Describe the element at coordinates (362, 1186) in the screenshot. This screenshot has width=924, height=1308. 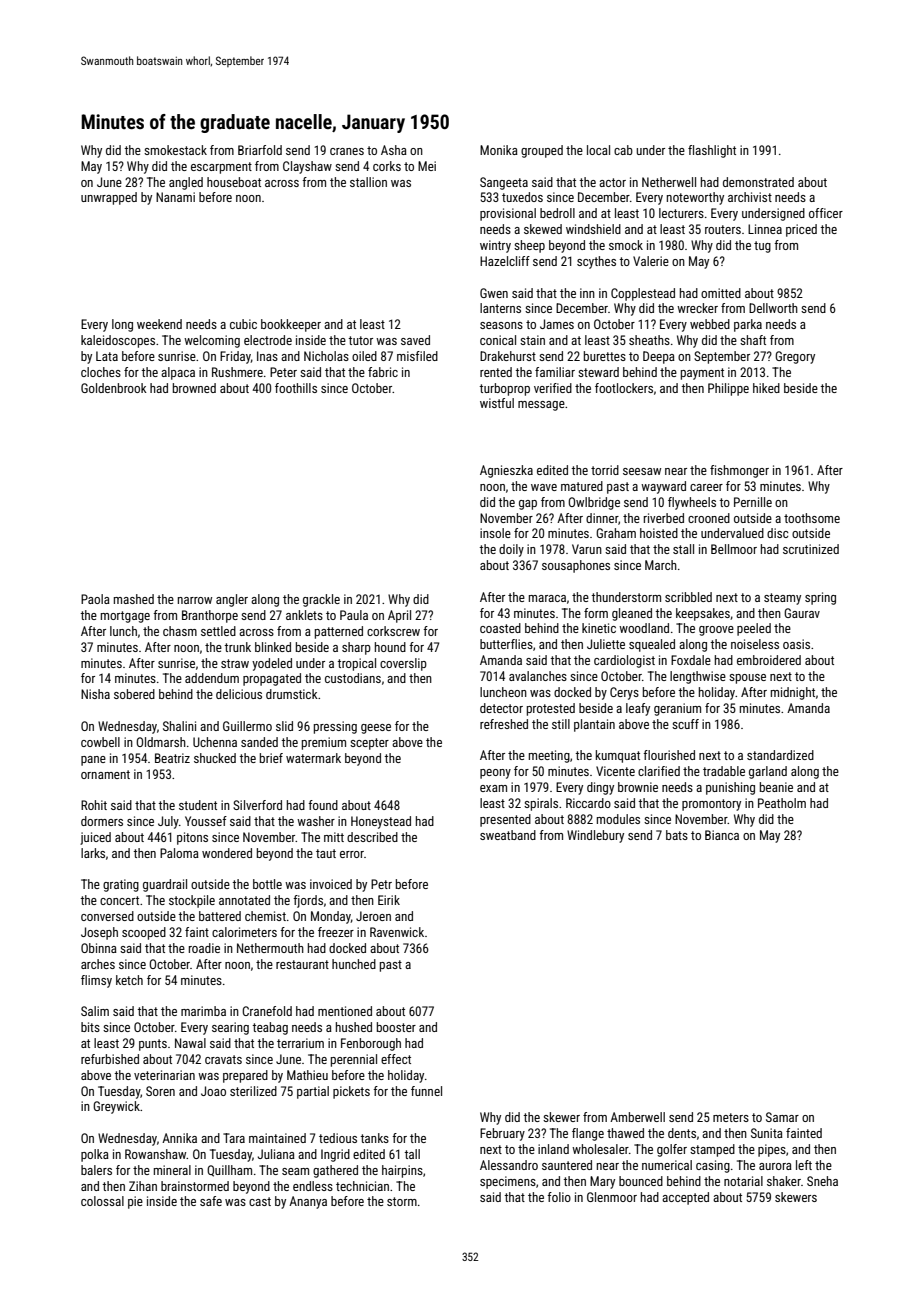
I see `technician` at that location.
